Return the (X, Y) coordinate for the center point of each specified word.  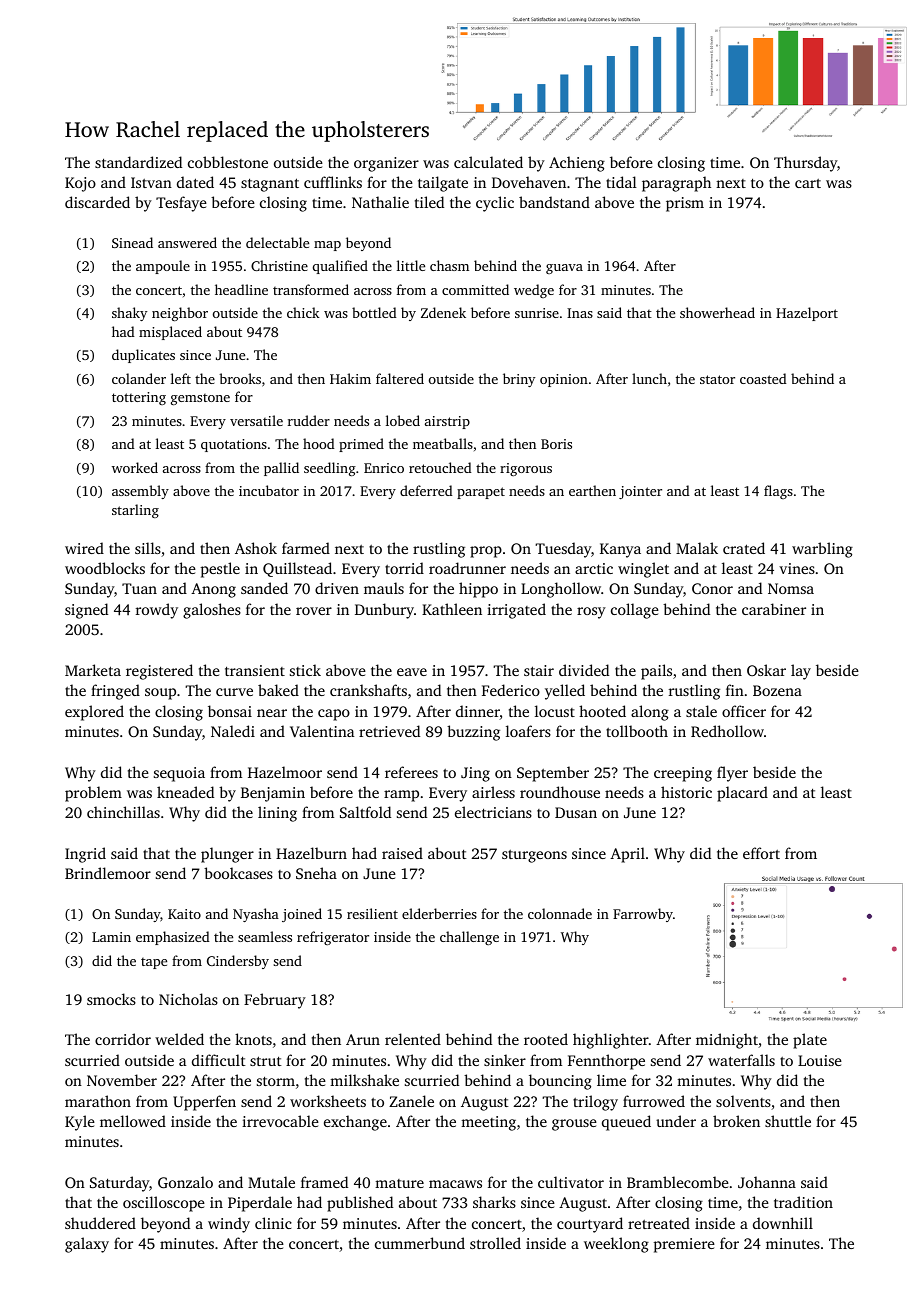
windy (229, 1225)
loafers (528, 731)
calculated (488, 162)
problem (93, 794)
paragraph (676, 184)
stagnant (270, 185)
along (650, 713)
